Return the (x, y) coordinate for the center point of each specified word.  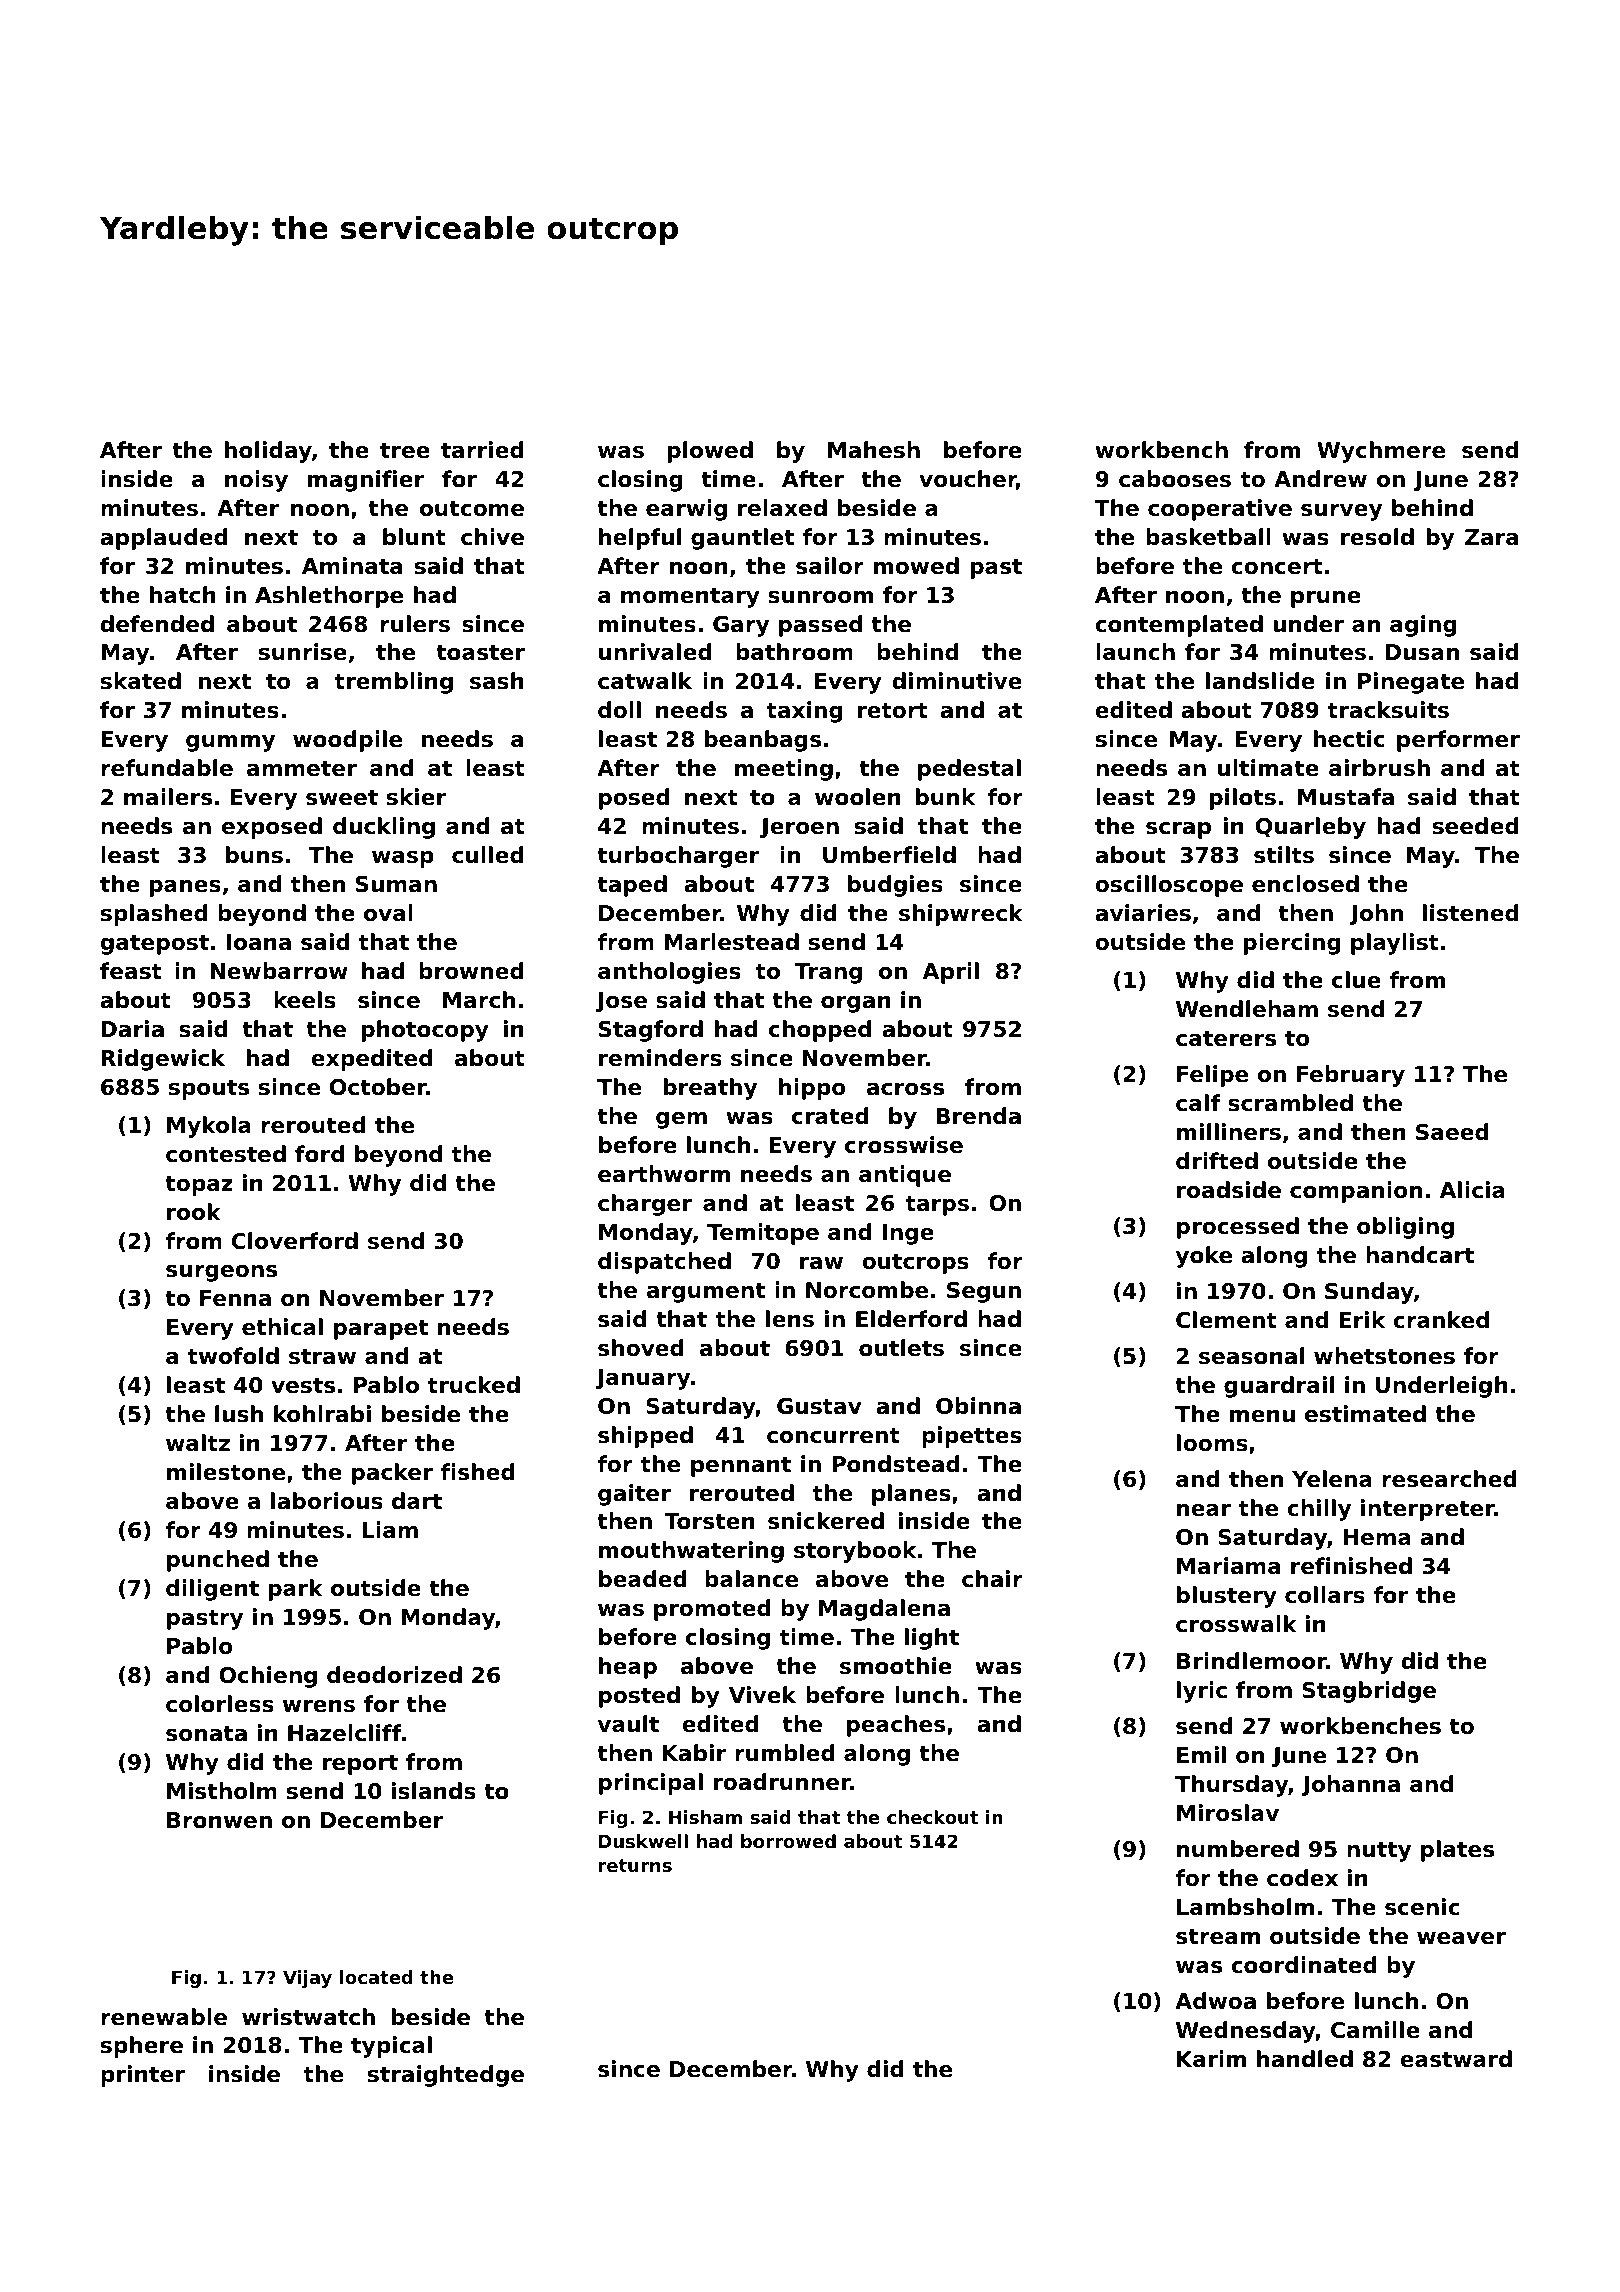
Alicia (1472, 1190)
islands (434, 1791)
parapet (381, 1329)
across (905, 1089)
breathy (710, 1089)
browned (471, 971)
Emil (1201, 1754)
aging (1423, 626)
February (1351, 1076)
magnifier (366, 481)
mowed (916, 566)
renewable (164, 2017)
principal (651, 1784)
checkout (932, 1817)
